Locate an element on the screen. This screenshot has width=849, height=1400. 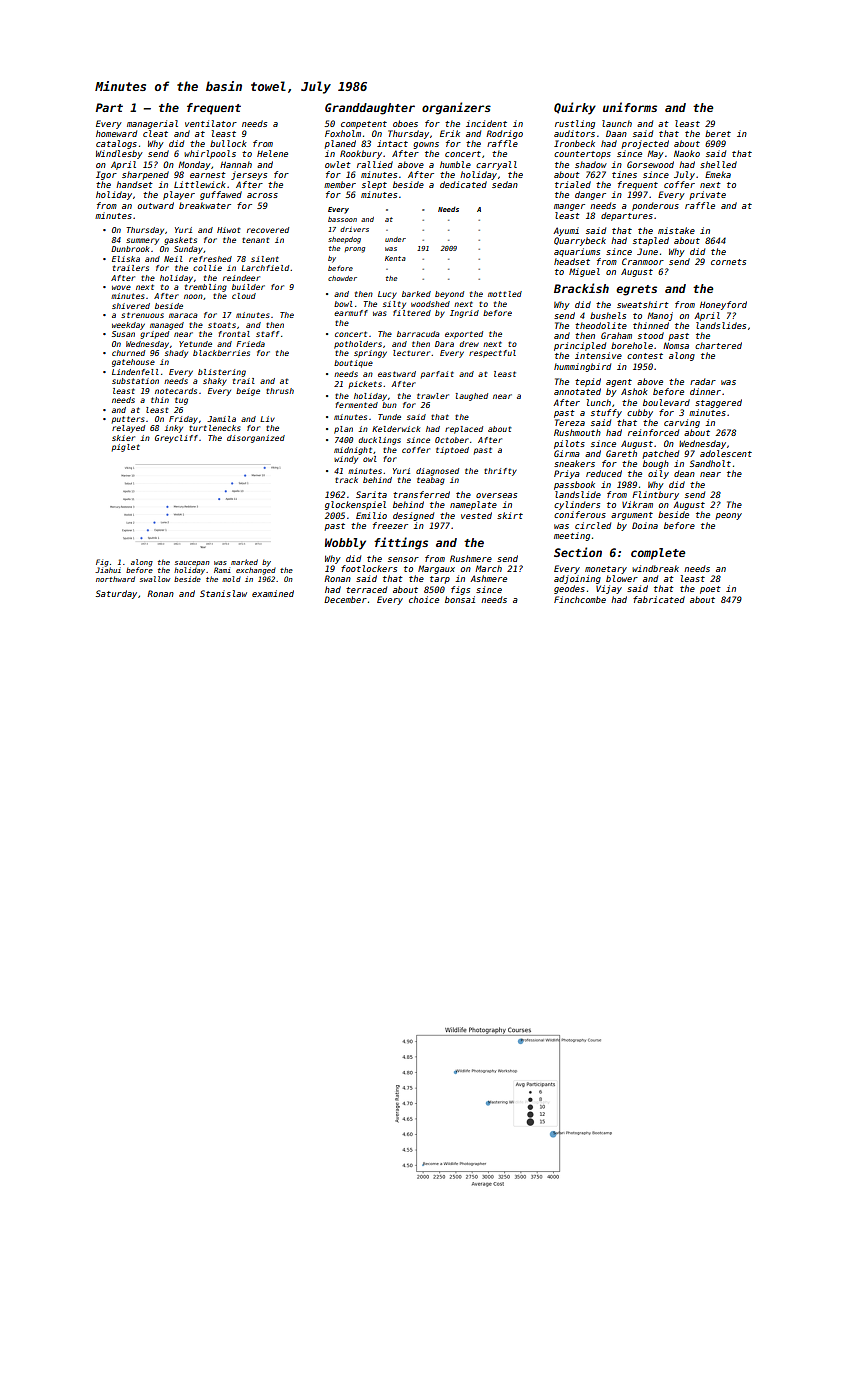
Tereza is located at coordinates (570, 422).
